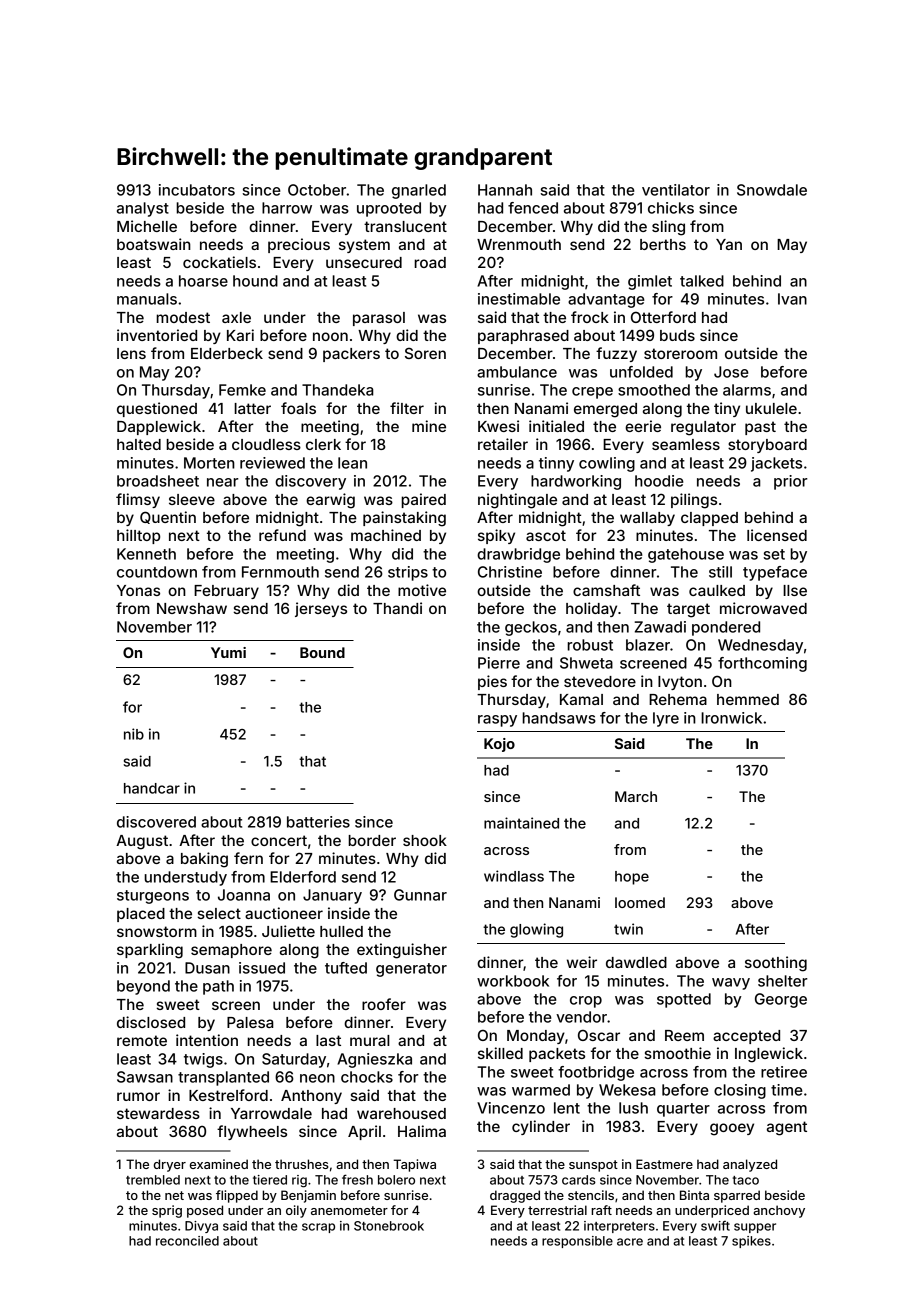  Describe the element at coordinates (318, 1228) in the image. I see `scrap` at that location.
